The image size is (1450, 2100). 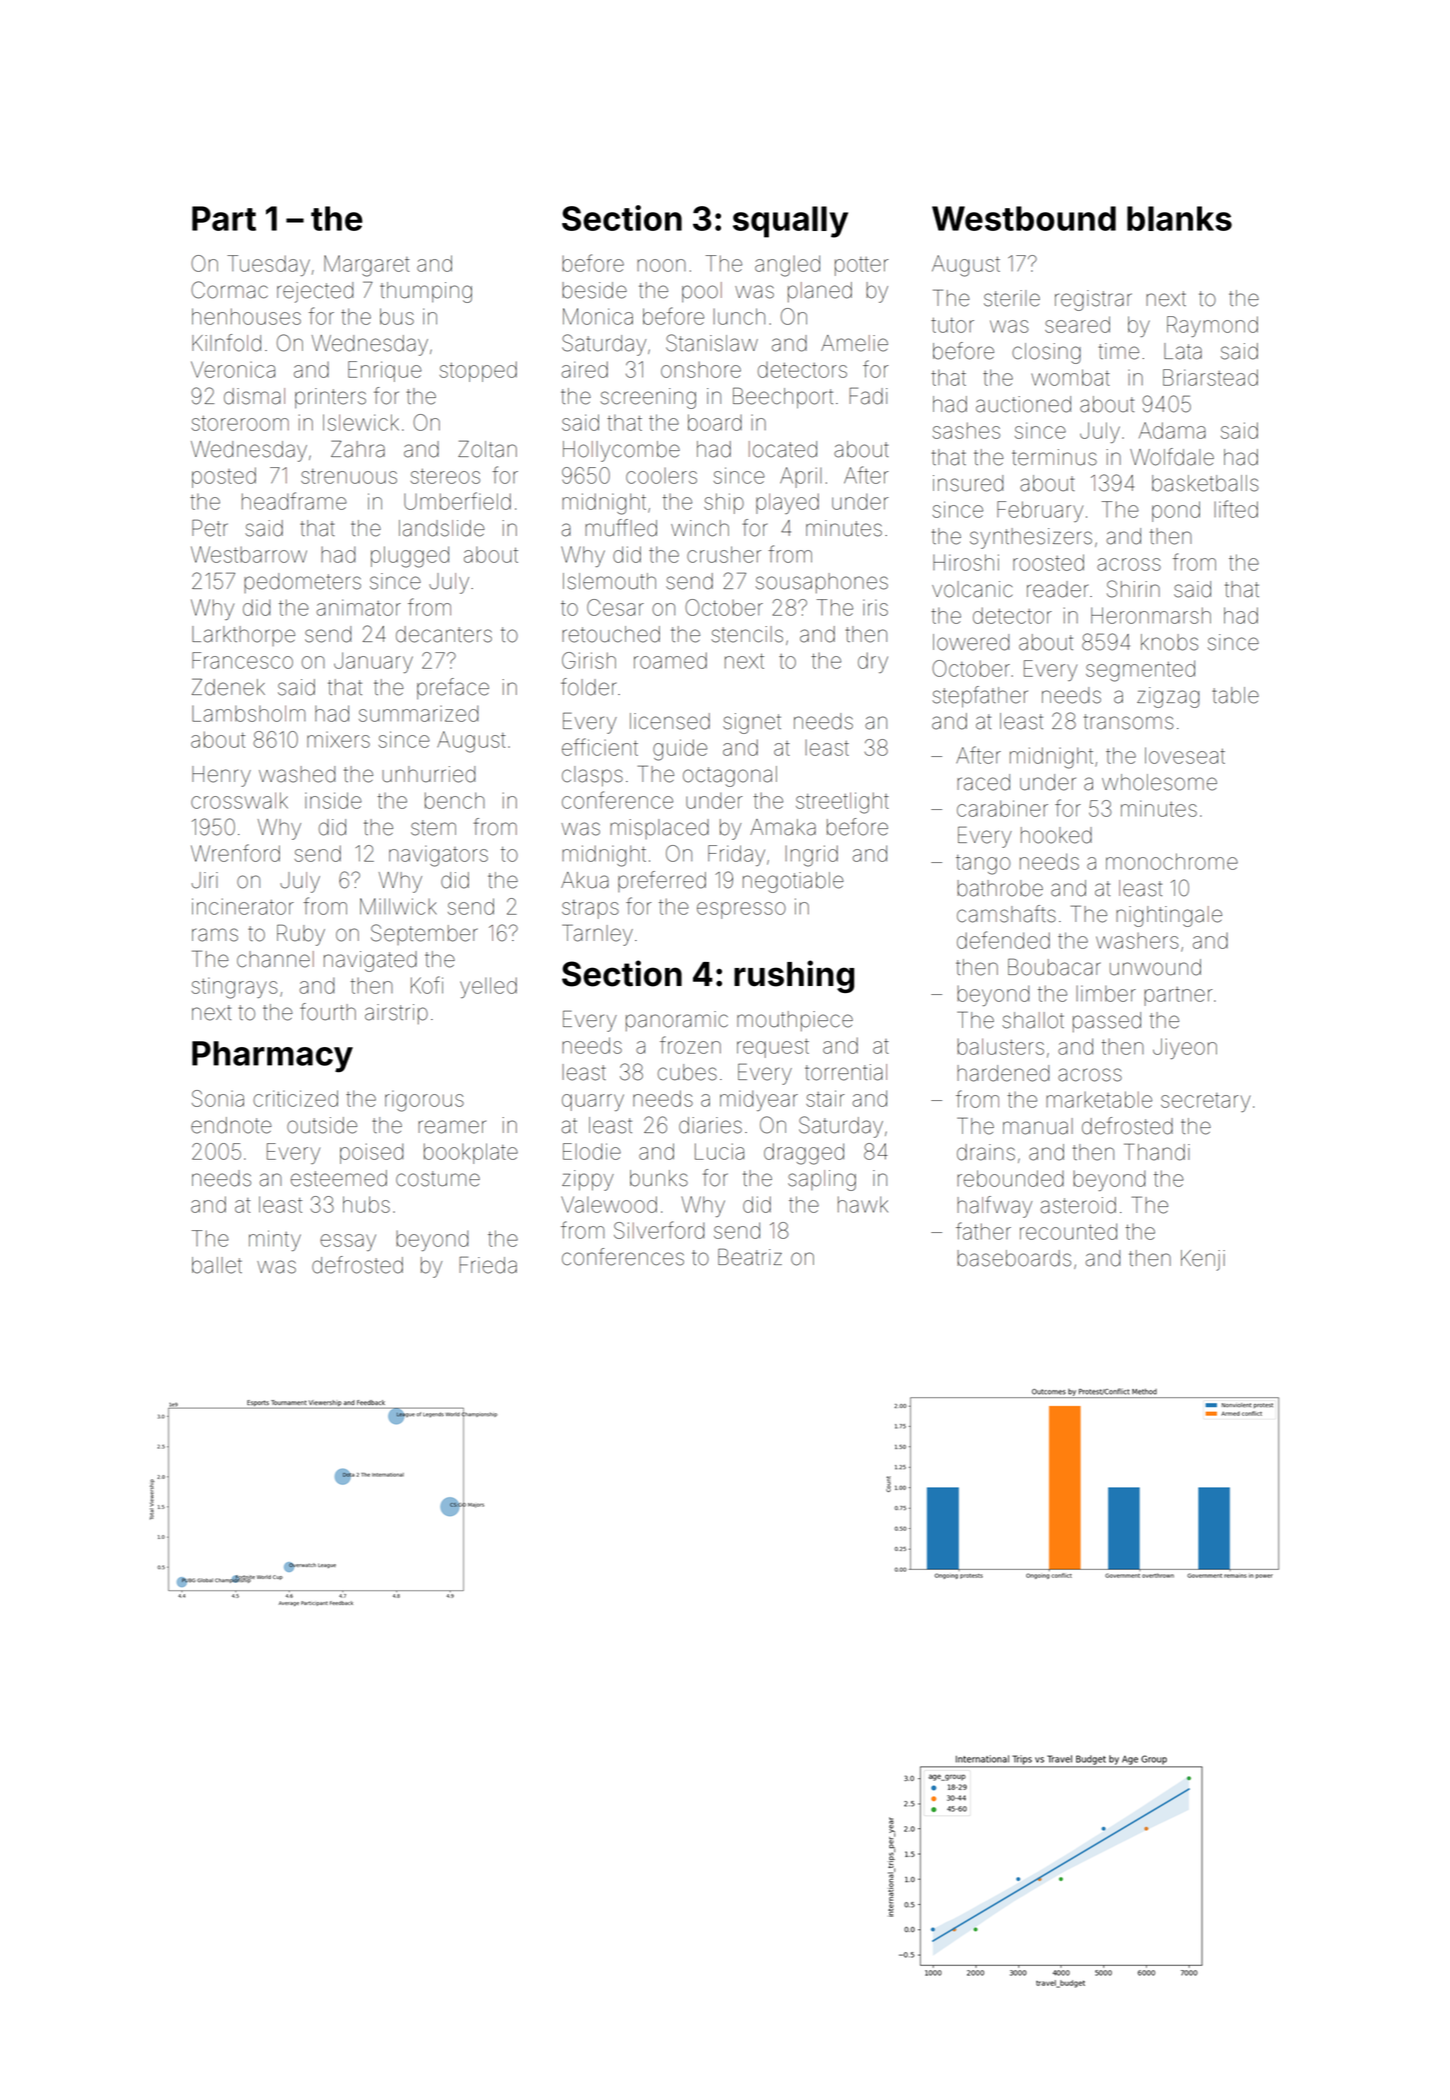 What do you see at coordinates (444, 634) in the screenshot?
I see `decanters` at bounding box center [444, 634].
